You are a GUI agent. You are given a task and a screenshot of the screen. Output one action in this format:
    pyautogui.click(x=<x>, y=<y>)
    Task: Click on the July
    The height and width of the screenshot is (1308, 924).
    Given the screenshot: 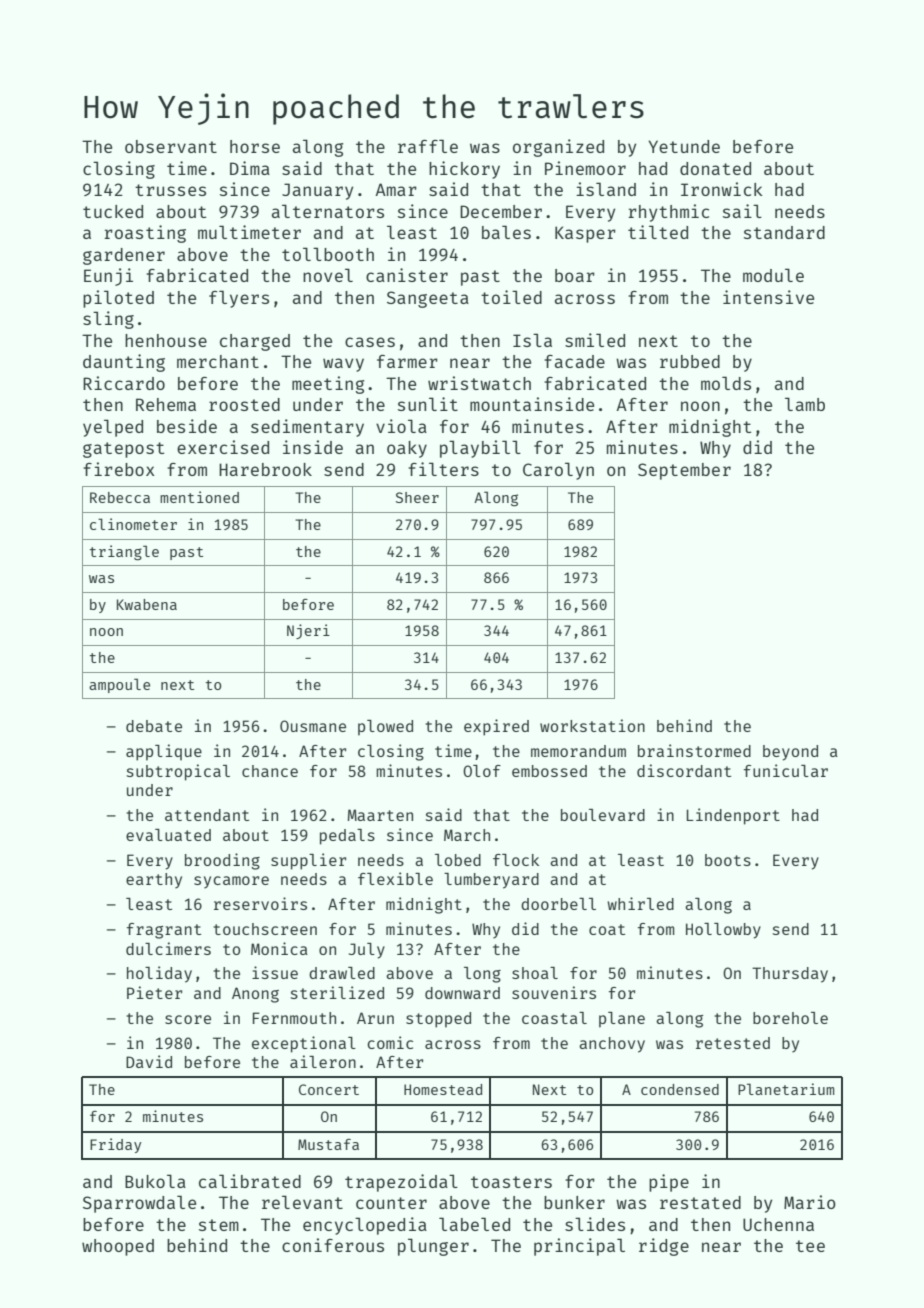 What is the action you would take?
    pyautogui.click(x=367, y=951)
